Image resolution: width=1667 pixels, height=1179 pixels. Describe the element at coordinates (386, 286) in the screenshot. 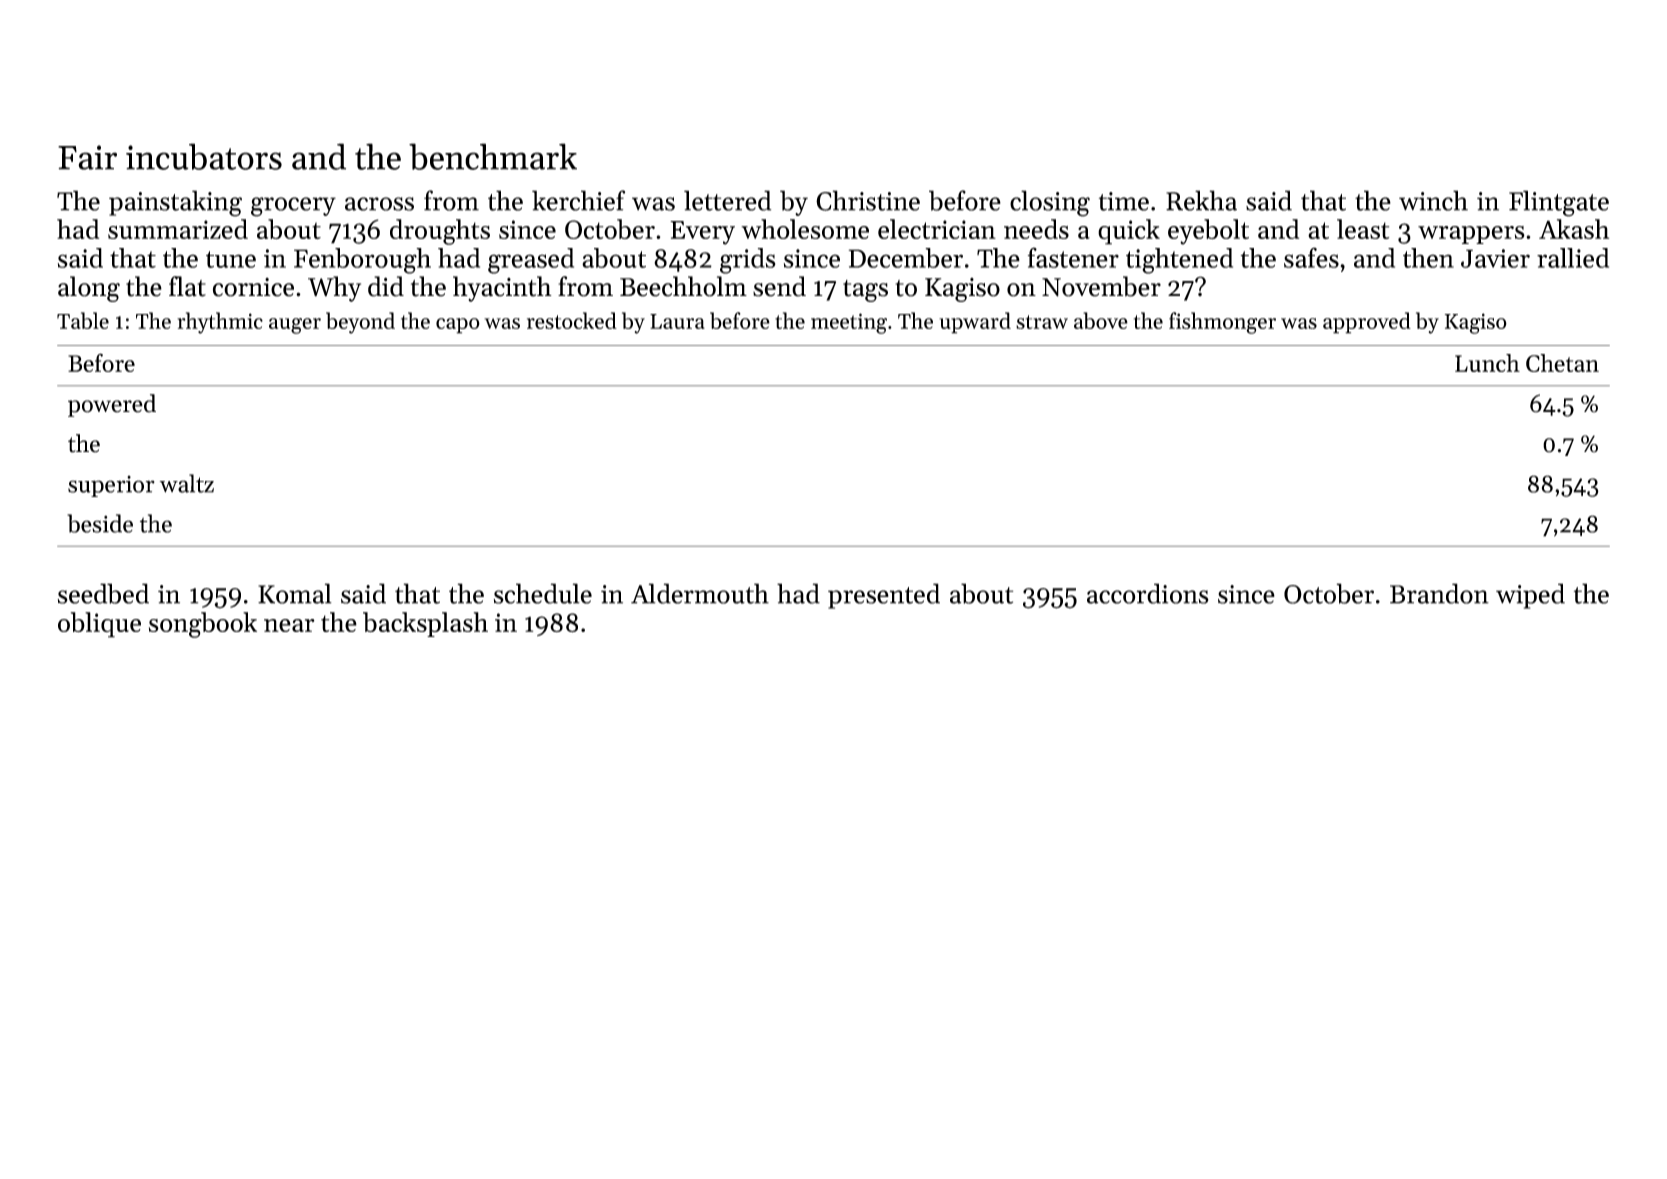

I see `did` at that location.
